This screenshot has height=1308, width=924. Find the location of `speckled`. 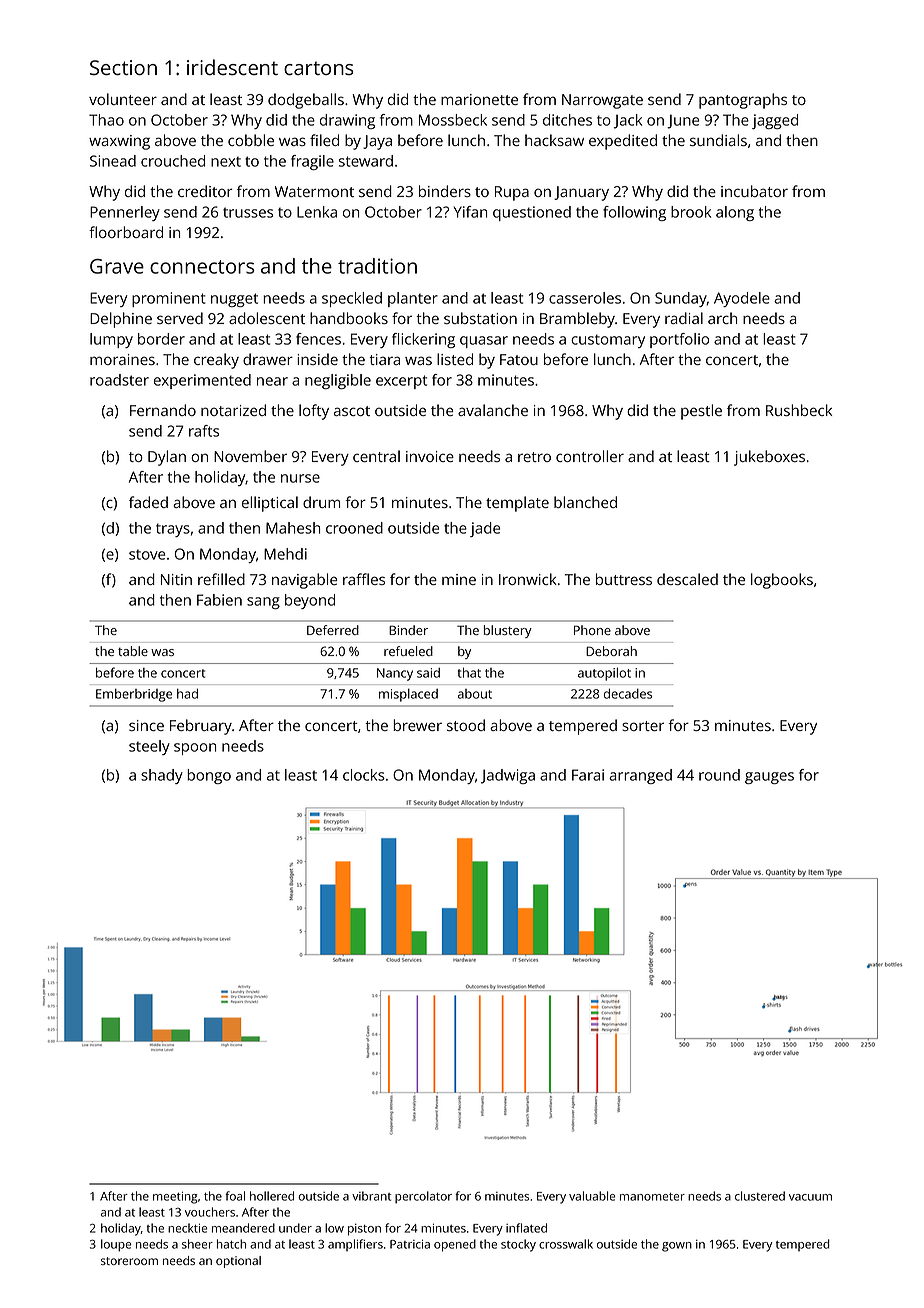

speckled is located at coordinates (352, 299).
